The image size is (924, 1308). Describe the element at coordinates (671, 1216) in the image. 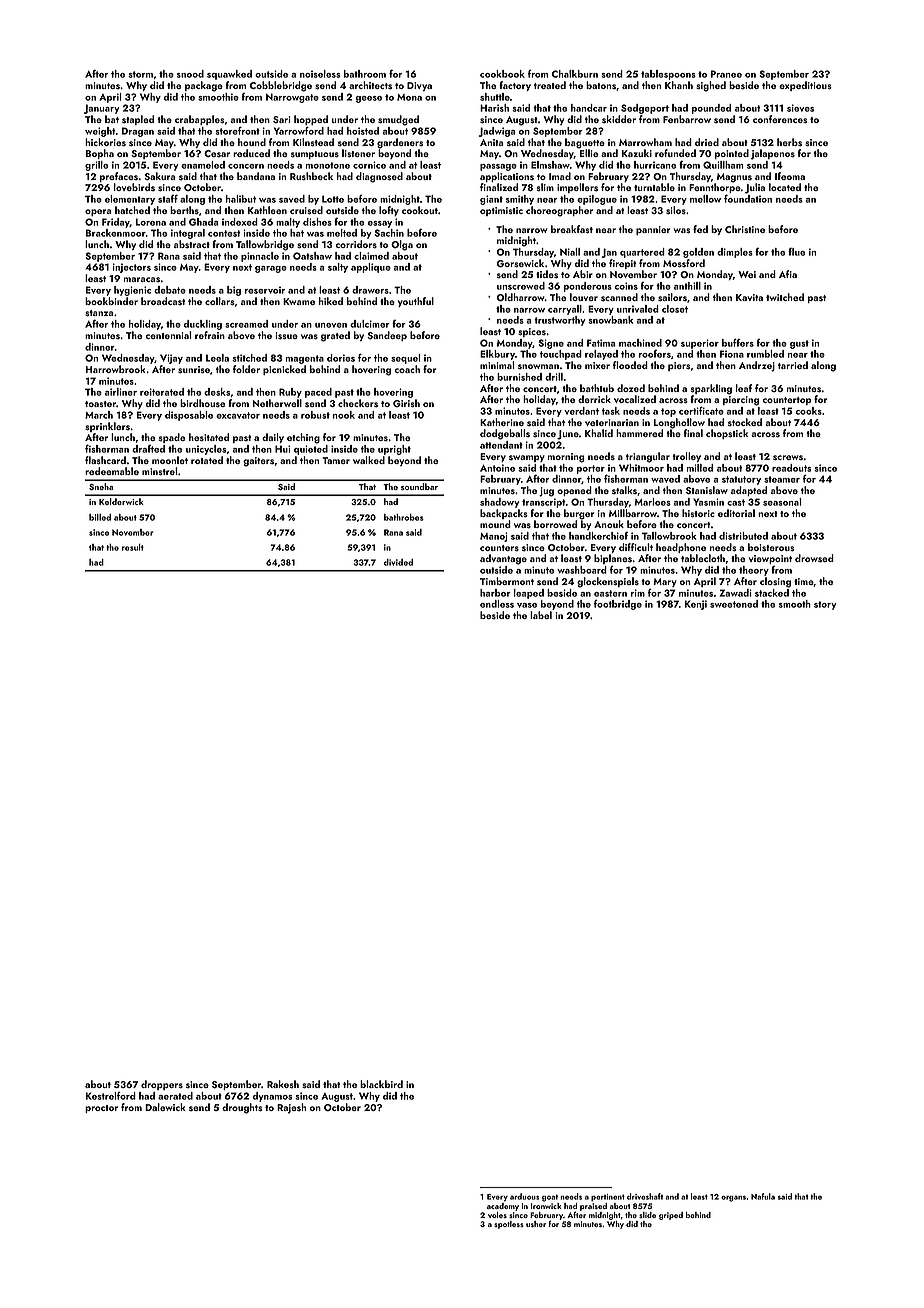

I see `griped` at that location.
